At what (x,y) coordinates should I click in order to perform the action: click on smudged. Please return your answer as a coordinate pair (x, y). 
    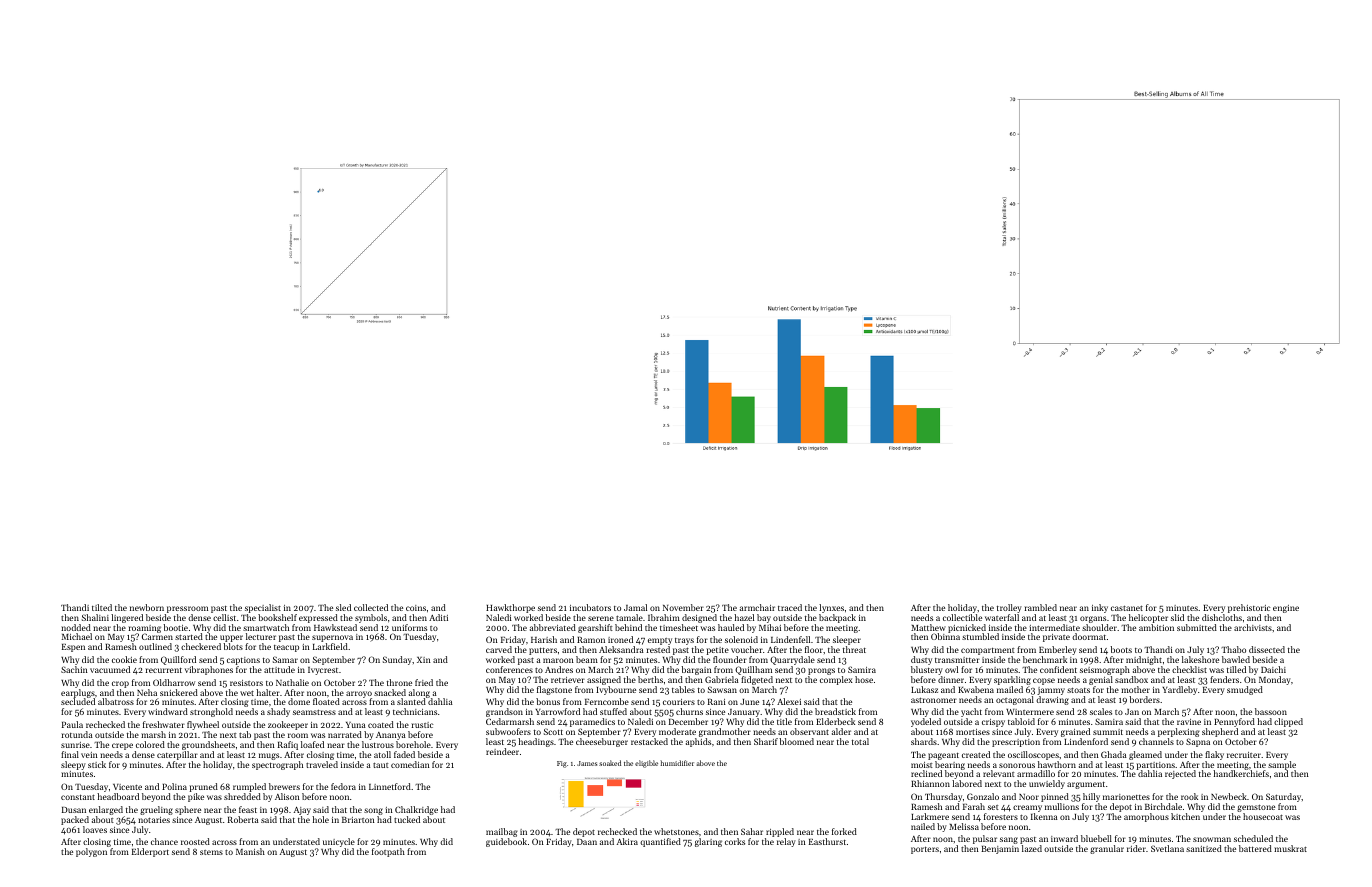
    Looking at the image, I should click on (1245, 690).
